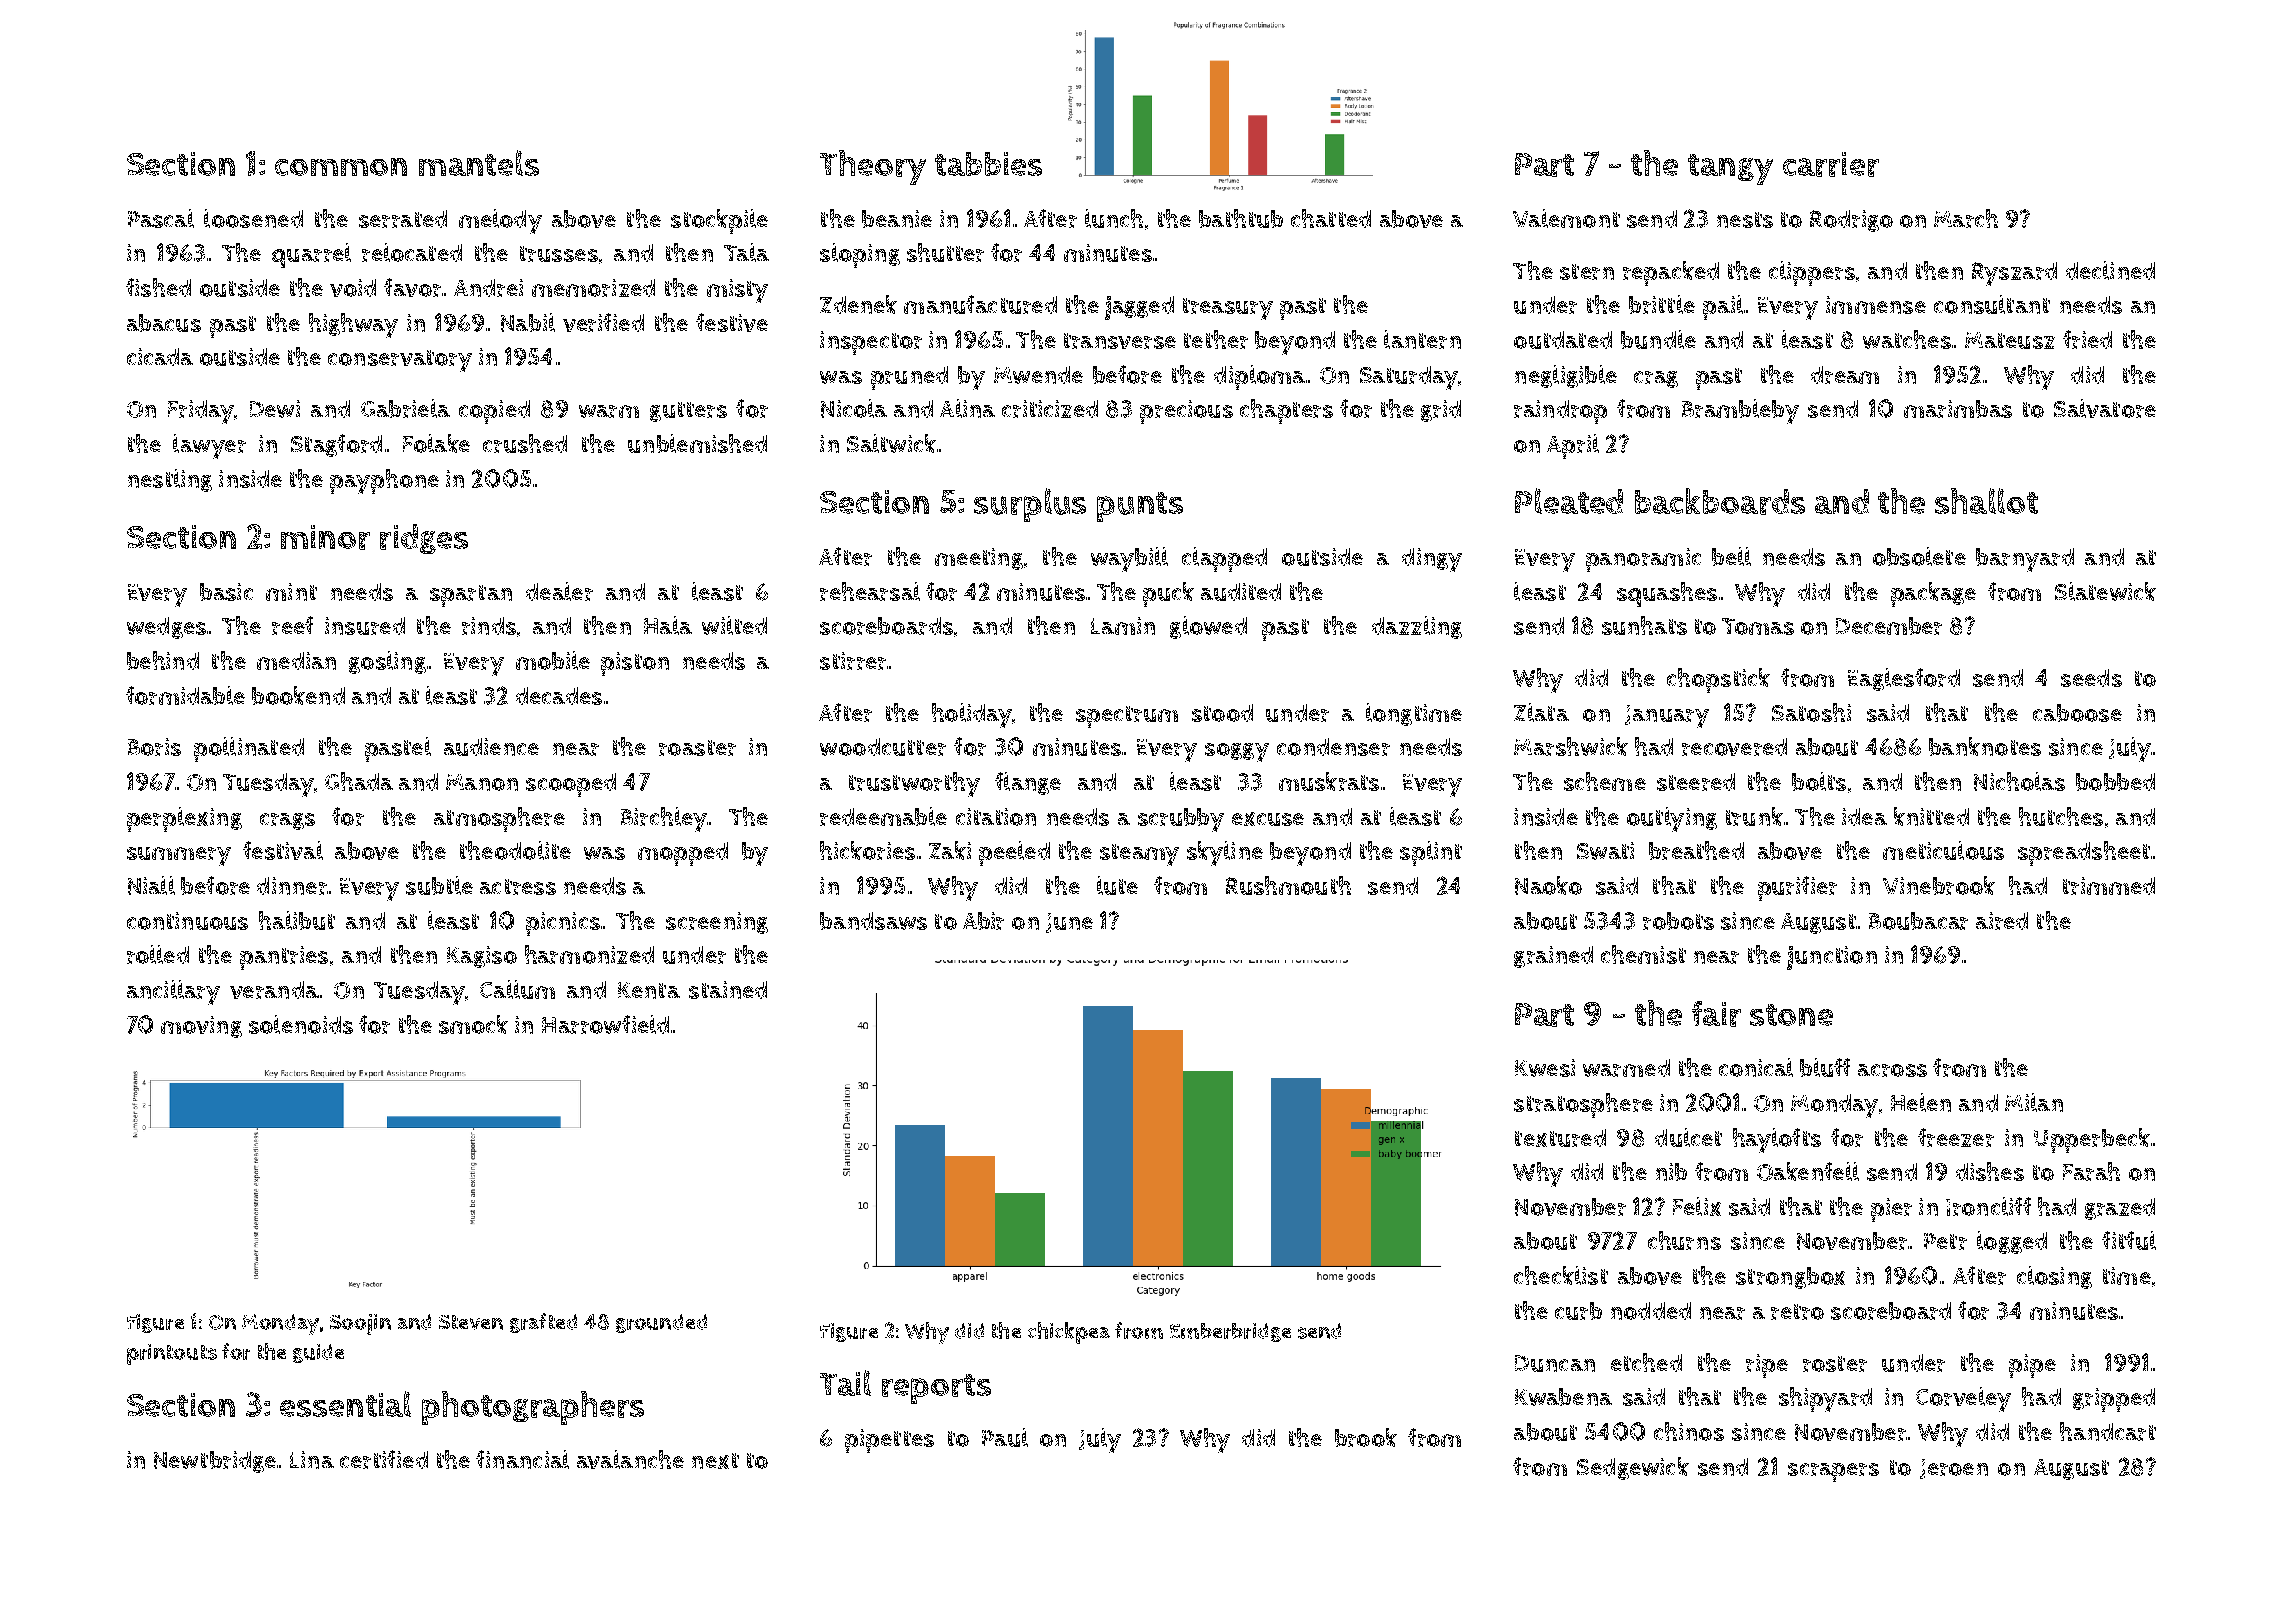 The height and width of the screenshot is (1614, 2282). I want to click on Boris, so click(154, 747).
